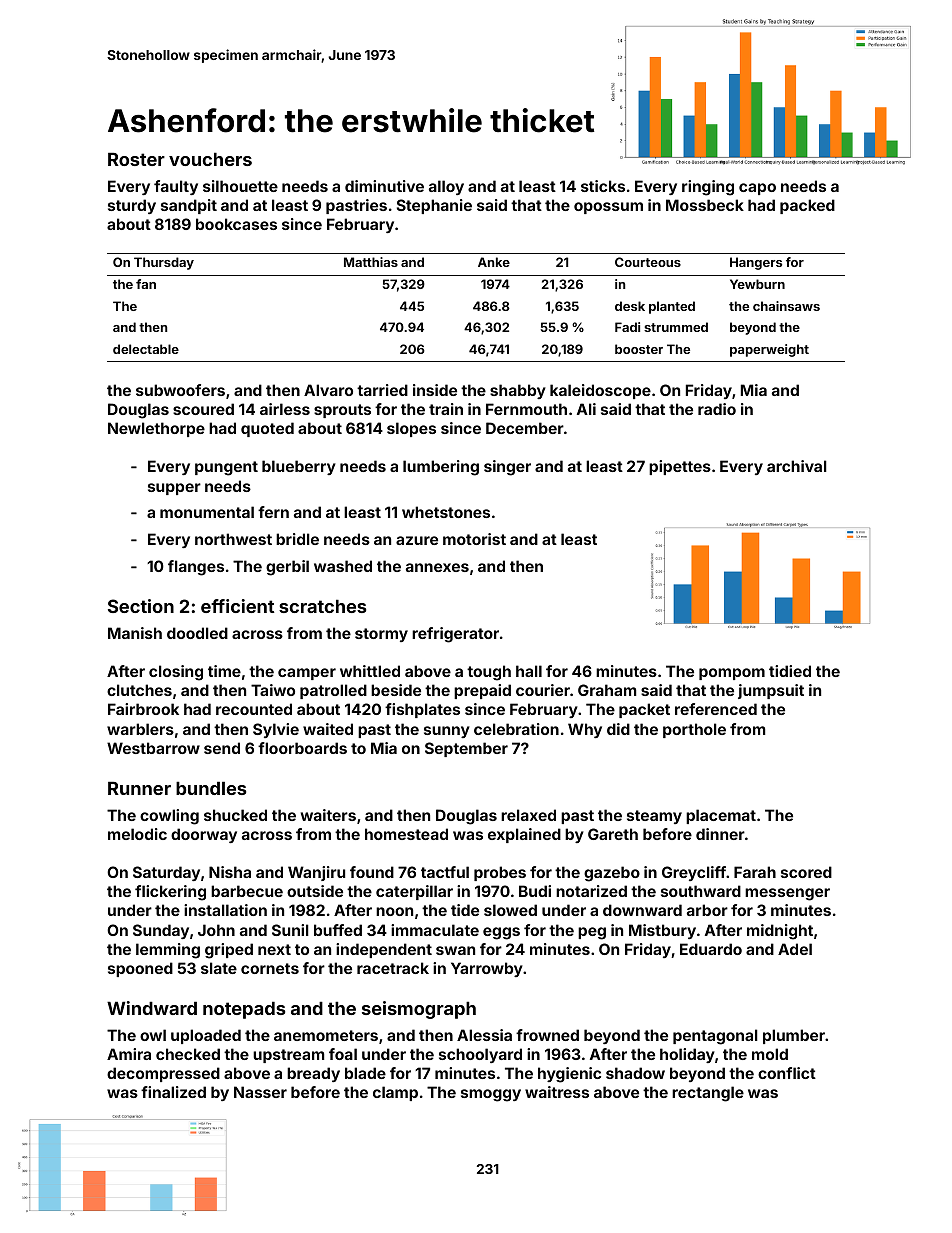 The image size is (952, 1233). I want to click on steamy, so click(654, 817).
